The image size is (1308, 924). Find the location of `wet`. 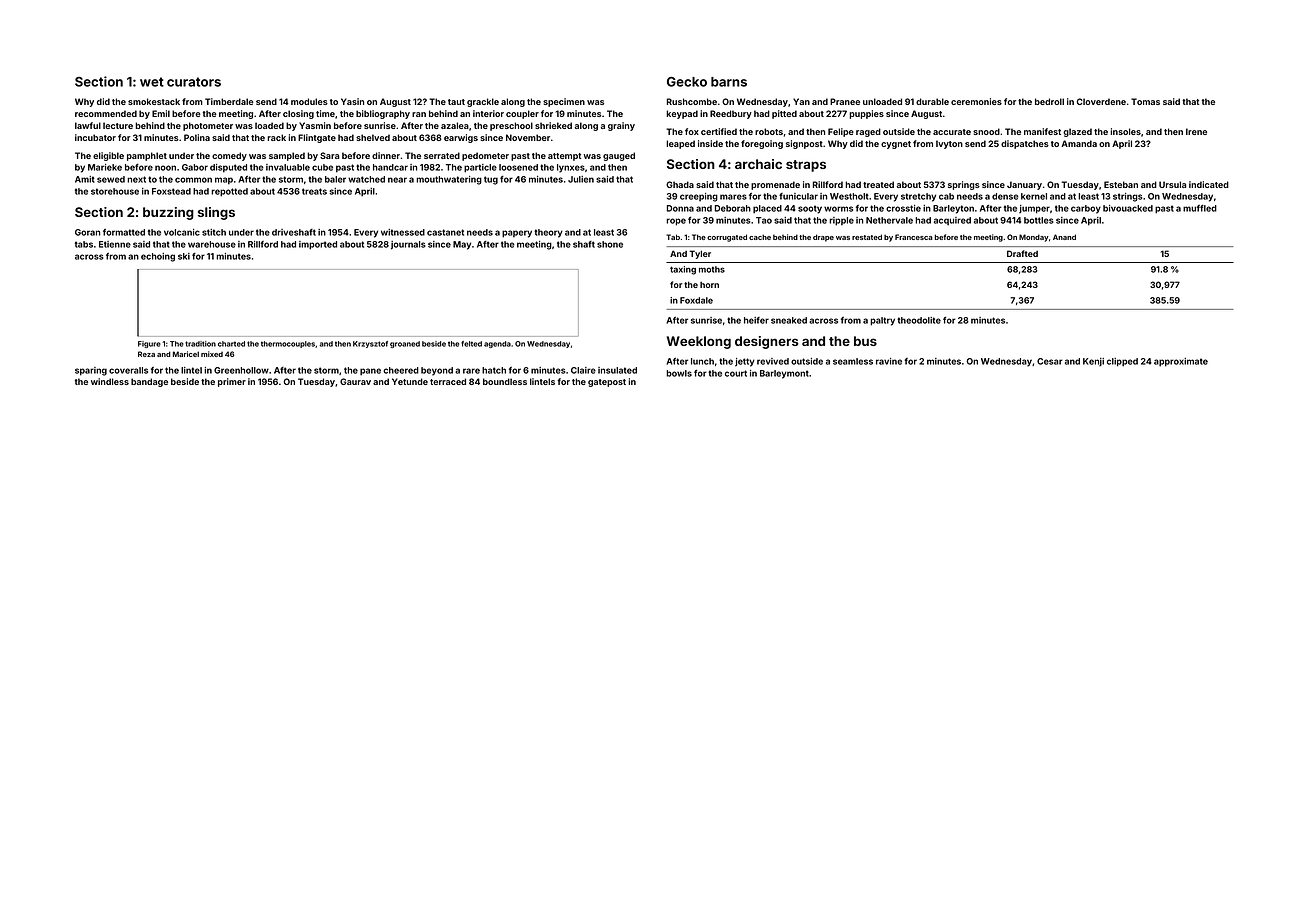

wet is located at coordinates (152, 82).
